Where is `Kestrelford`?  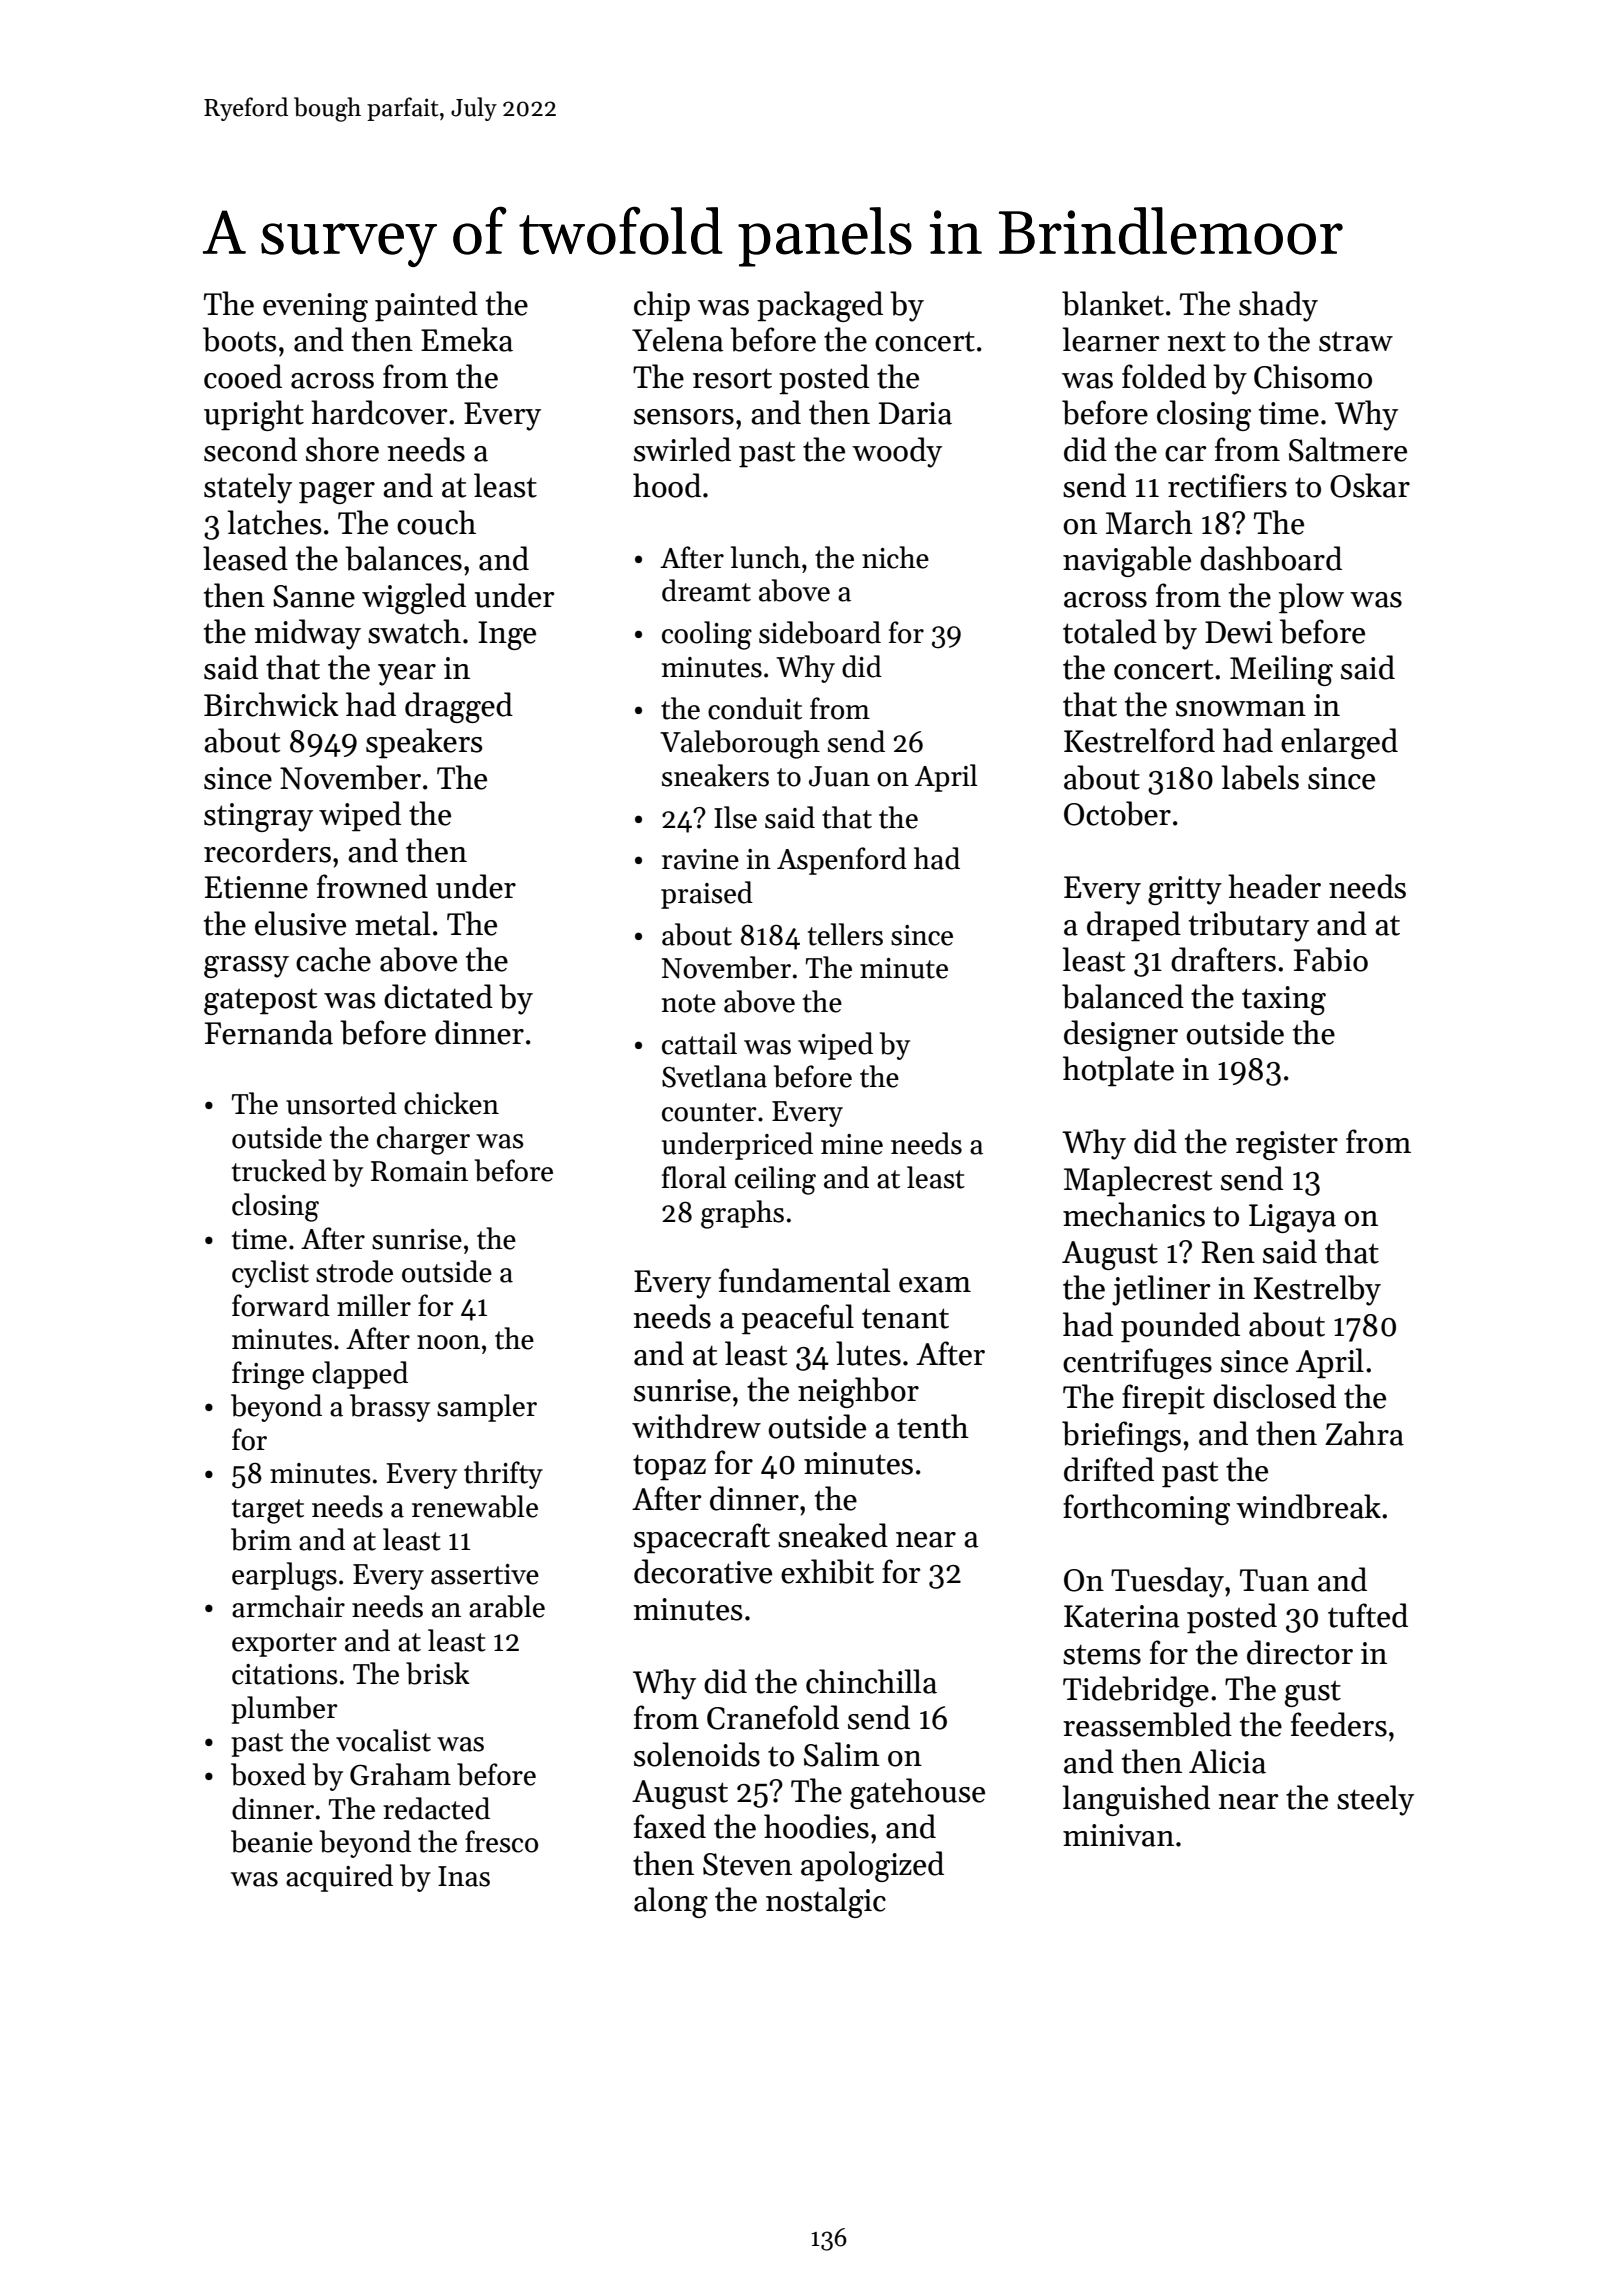
Kestrelford is located at coordinates (1139, 740).
